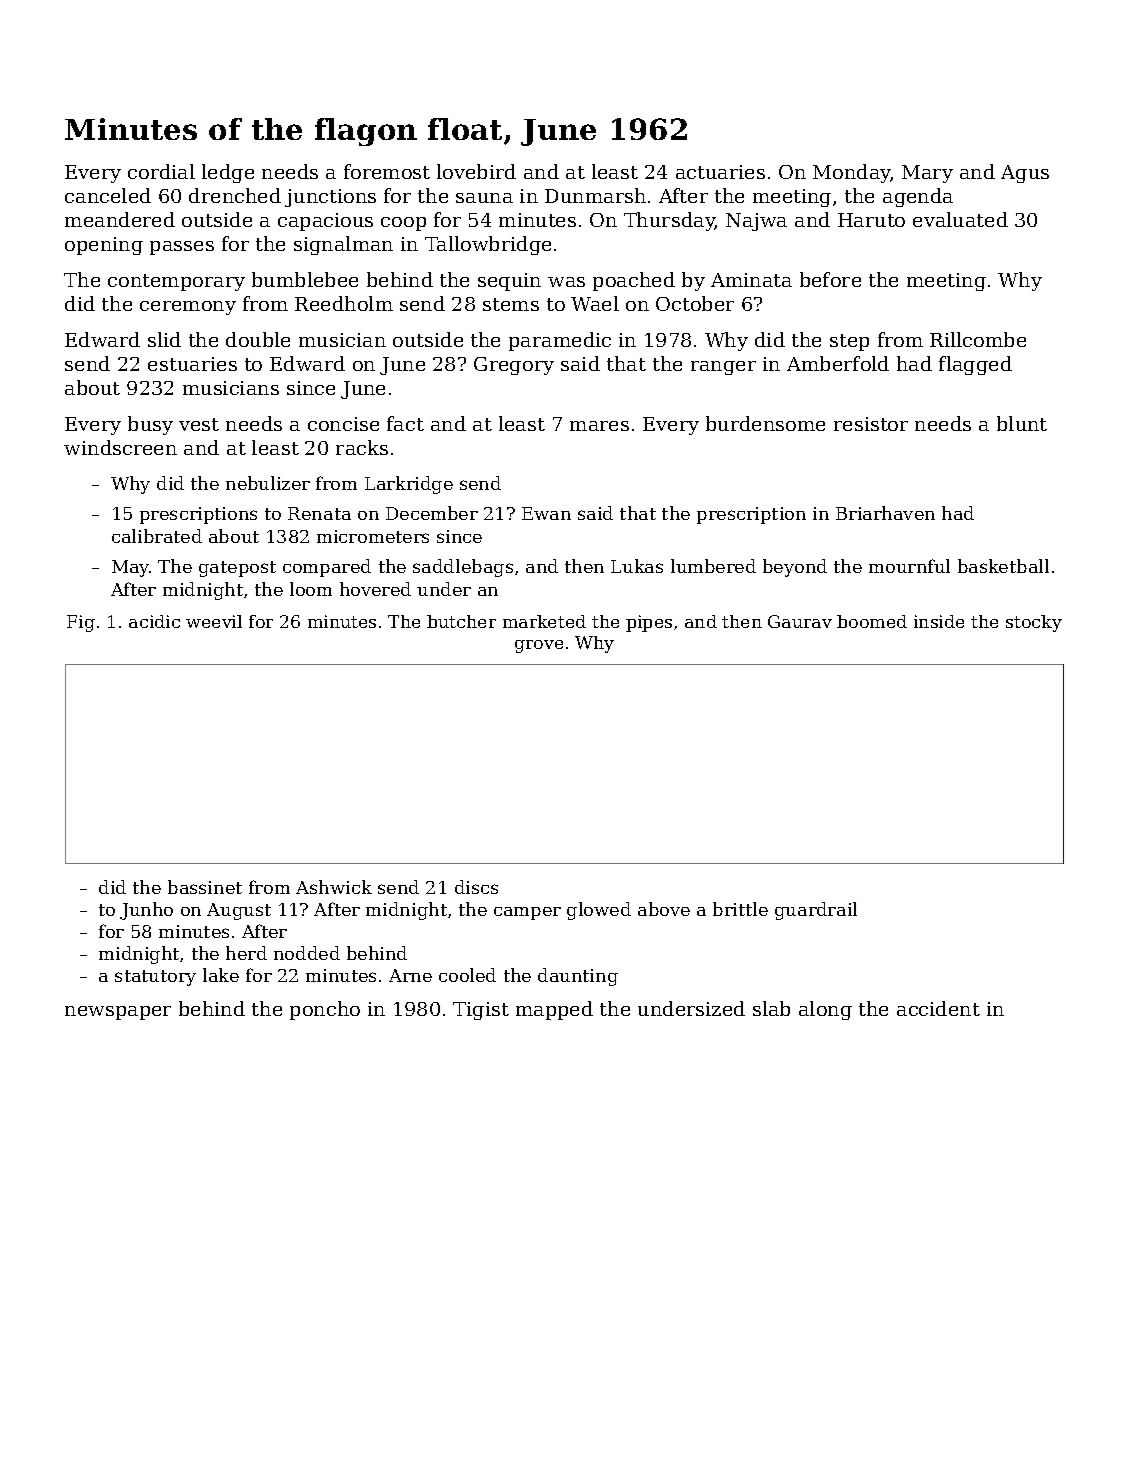 The width and height of the screenshot is (1129, 1461). Describe the element at coordinates (871, 424) in the screenshot. I see `resistor` at that location.
